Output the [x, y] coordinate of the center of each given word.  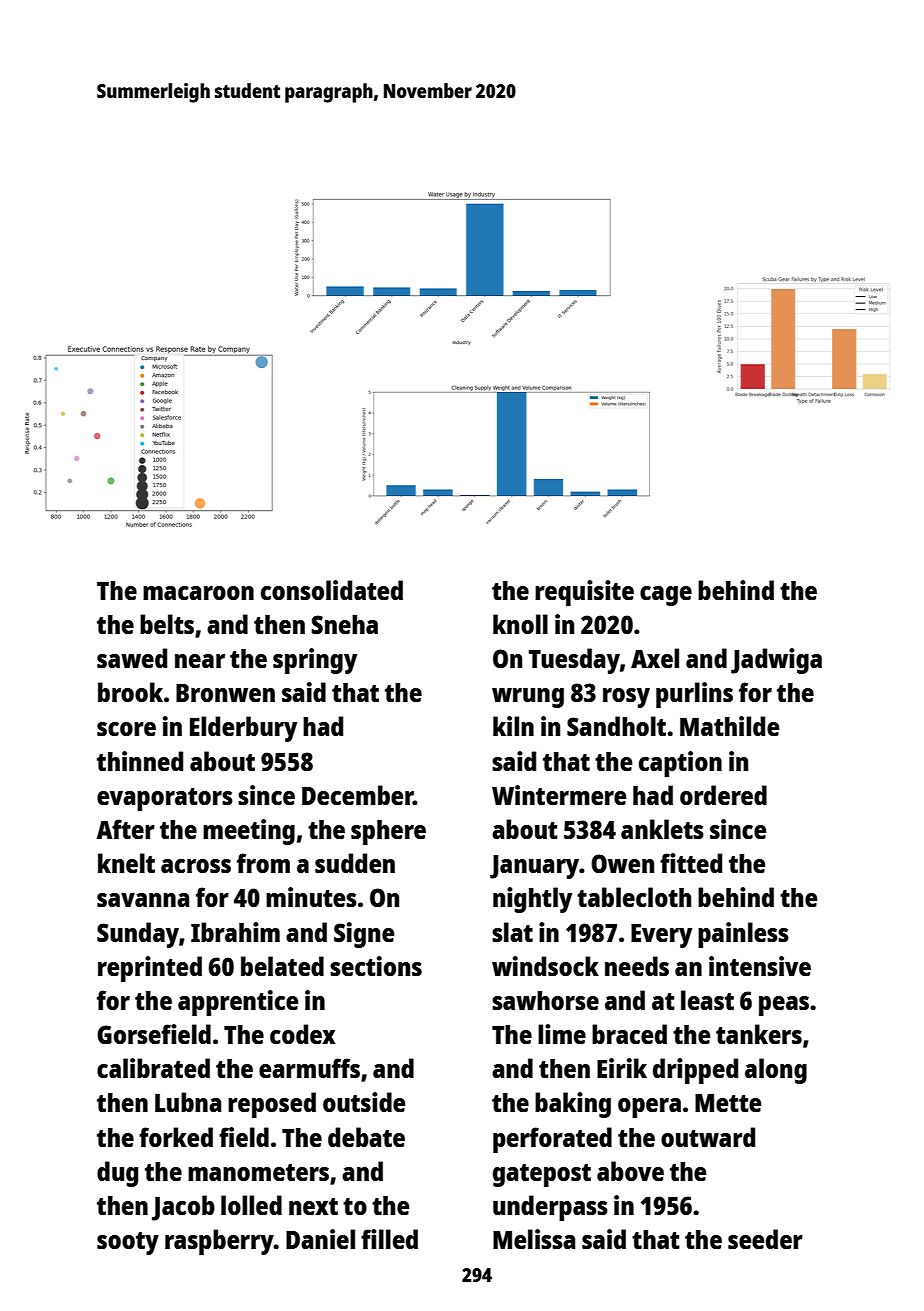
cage [666, 596]
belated [282, 966]
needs [637, 966]
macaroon [198, 593]
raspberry [219, 1242]
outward [708, 1137]
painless [743, 935]
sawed [132, 658]
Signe [364, 935]
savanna [143, 900]
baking [573, 1105]
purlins [694, 695]
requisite [584, 593]
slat [512, 932]
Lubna [188, 1102]
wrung [528, 698]
